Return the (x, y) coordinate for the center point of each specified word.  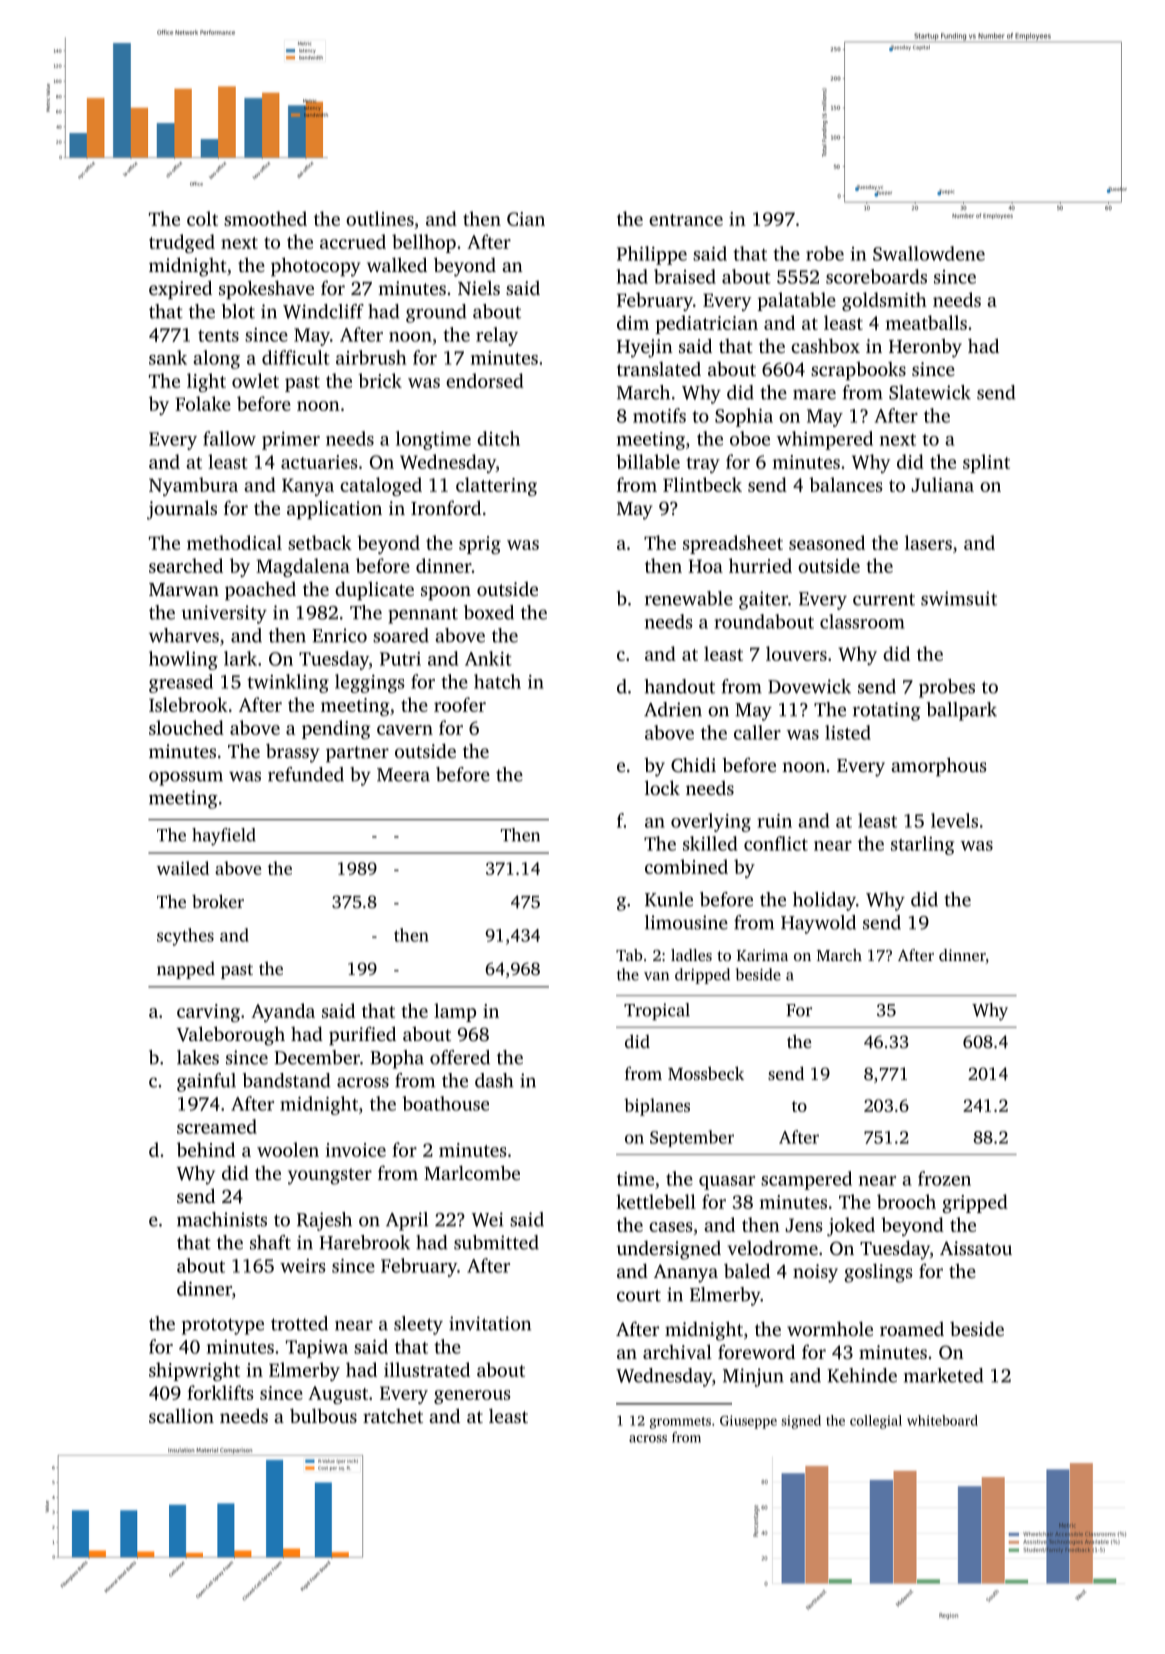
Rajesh (324, 1221)
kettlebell (656, 1201)
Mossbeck (706, 1073)
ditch (498, 438)
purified (362, 1035)
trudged (182, 243)
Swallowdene (929, 253)
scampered (806, 1180)
